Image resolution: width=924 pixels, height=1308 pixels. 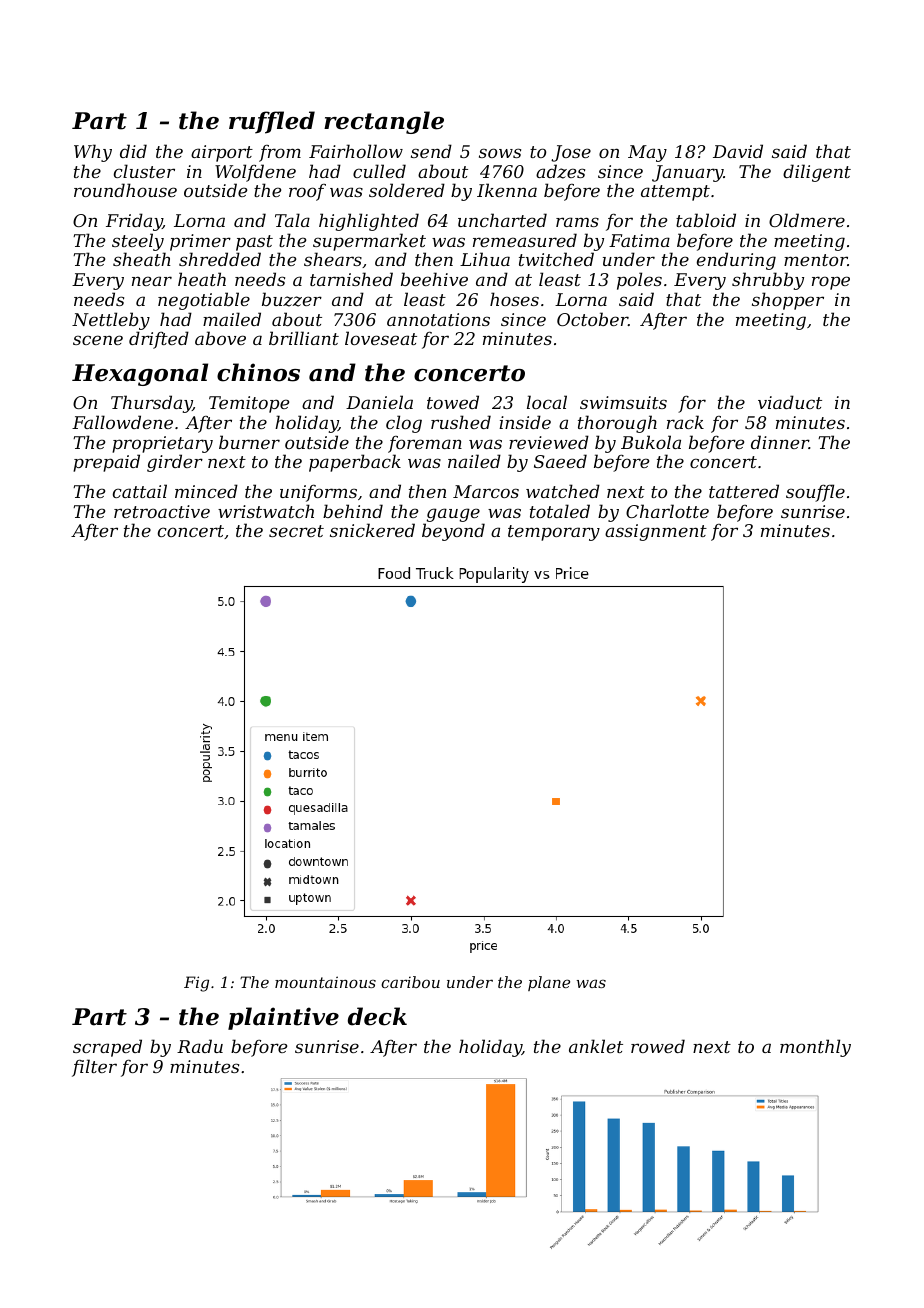 What do you see at coordinates (485, 259) in the screenshot?
I see `Lihua` at bounding box center [485, 259].
